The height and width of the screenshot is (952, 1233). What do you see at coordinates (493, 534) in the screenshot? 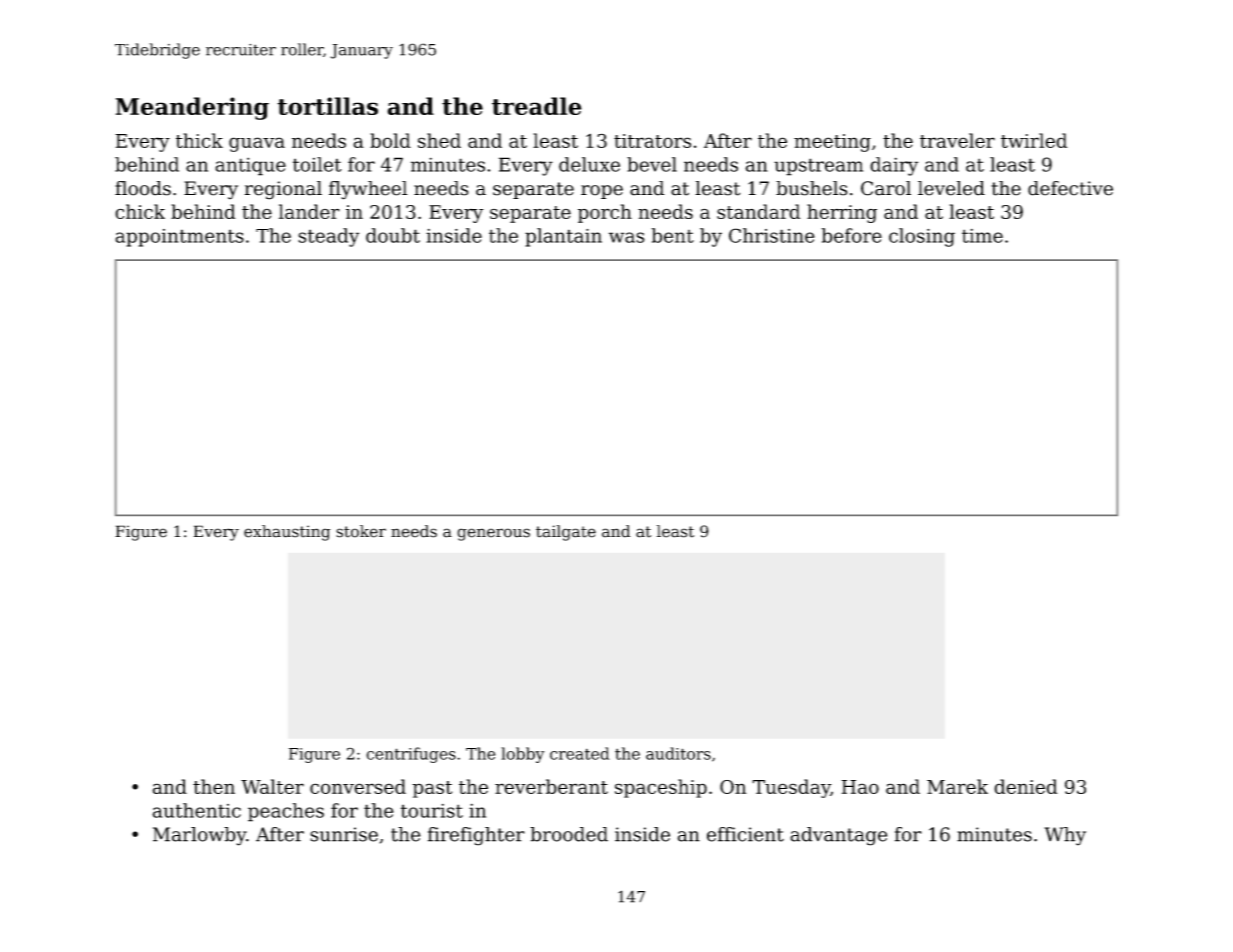
I see `generous` at bounding box center [493, 534].
